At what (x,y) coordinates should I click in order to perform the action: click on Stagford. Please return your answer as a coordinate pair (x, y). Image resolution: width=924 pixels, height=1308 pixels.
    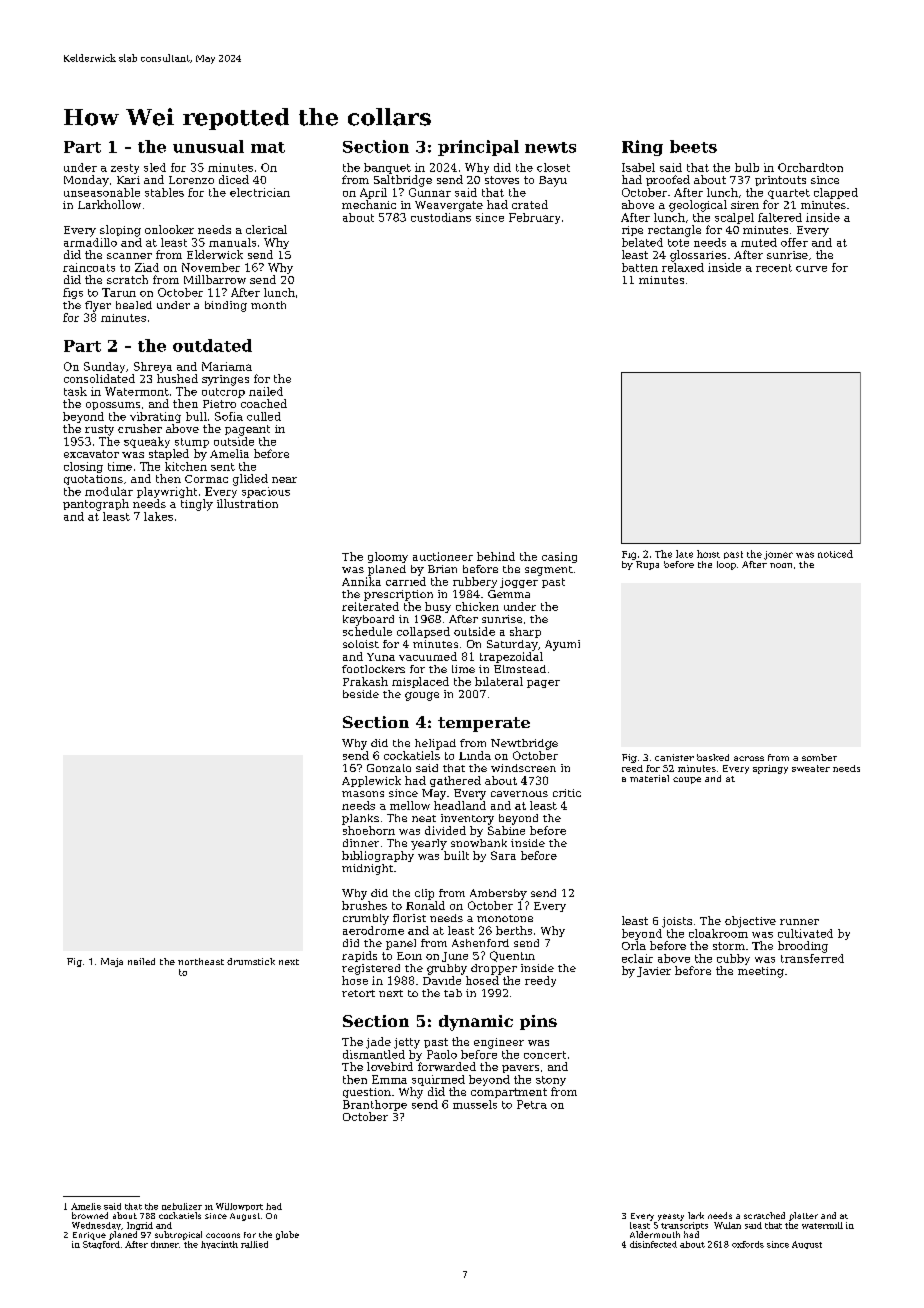
    Looking at the image, I should click on (101, 1245).
